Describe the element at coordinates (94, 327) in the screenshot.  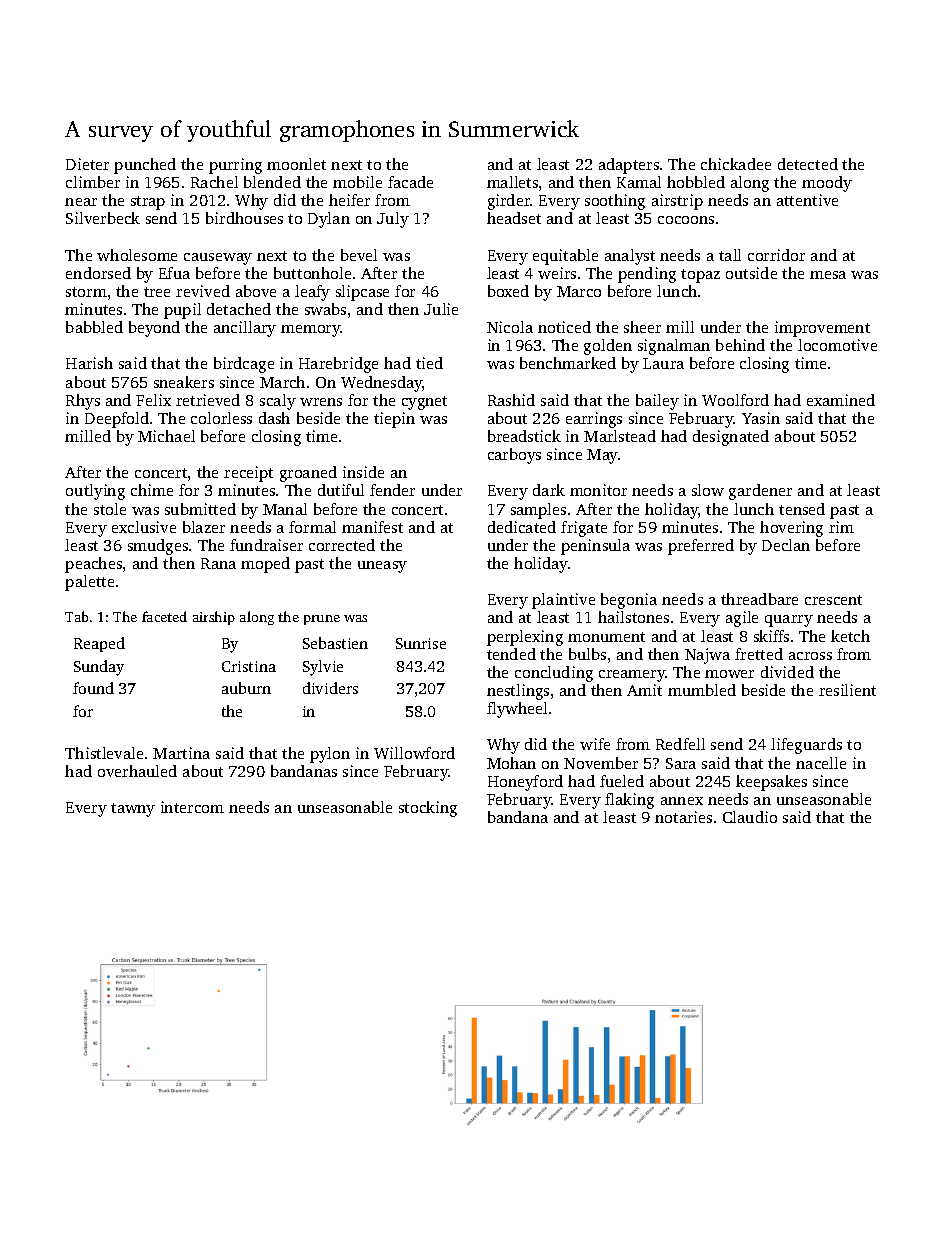
I see `babbled` at that location.
